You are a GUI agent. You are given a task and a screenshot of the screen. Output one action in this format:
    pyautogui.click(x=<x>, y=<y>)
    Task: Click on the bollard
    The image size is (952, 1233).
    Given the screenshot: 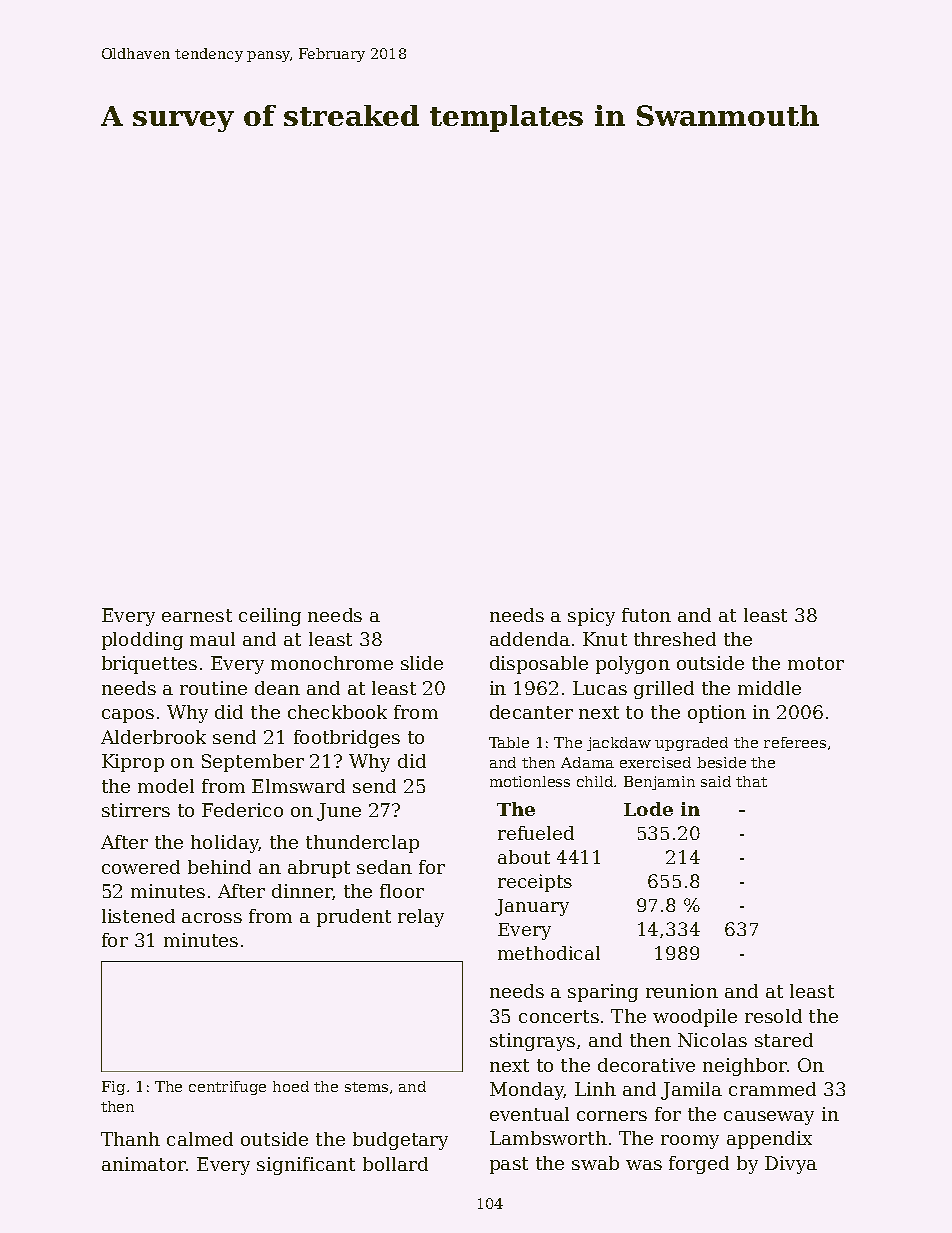 What is the action you would take?
    pyautogui.click(x=395, y=1164)
